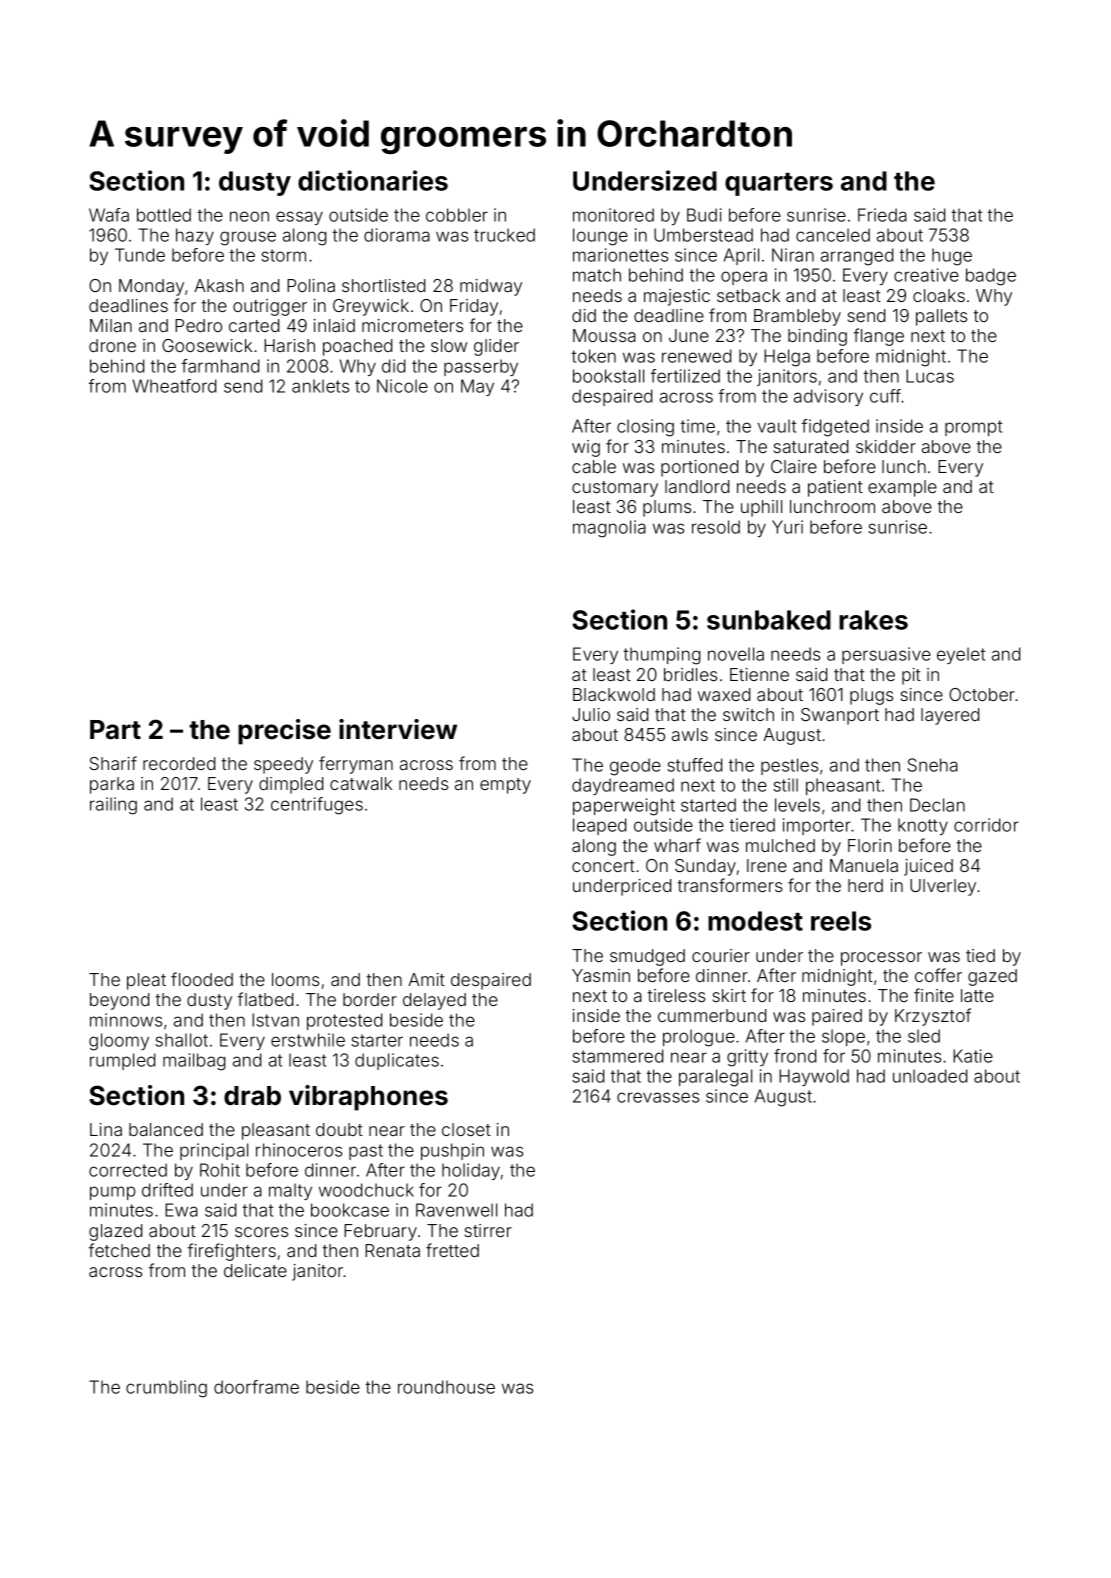 This screenshot has width=1111, height=1578. I want to click on malty, so click(290, 1191).
